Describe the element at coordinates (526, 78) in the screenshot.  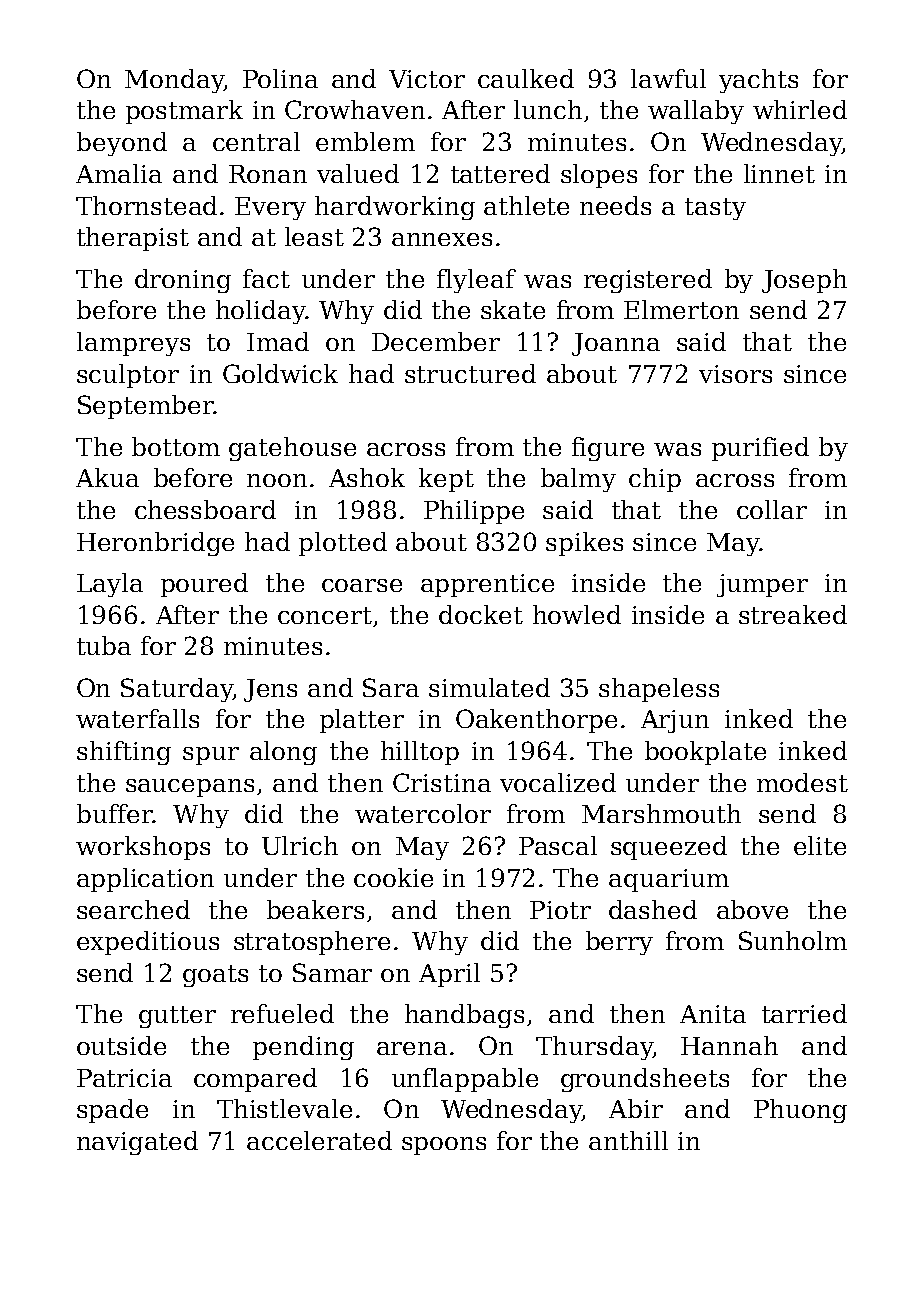
I see `caulked` at that location.
